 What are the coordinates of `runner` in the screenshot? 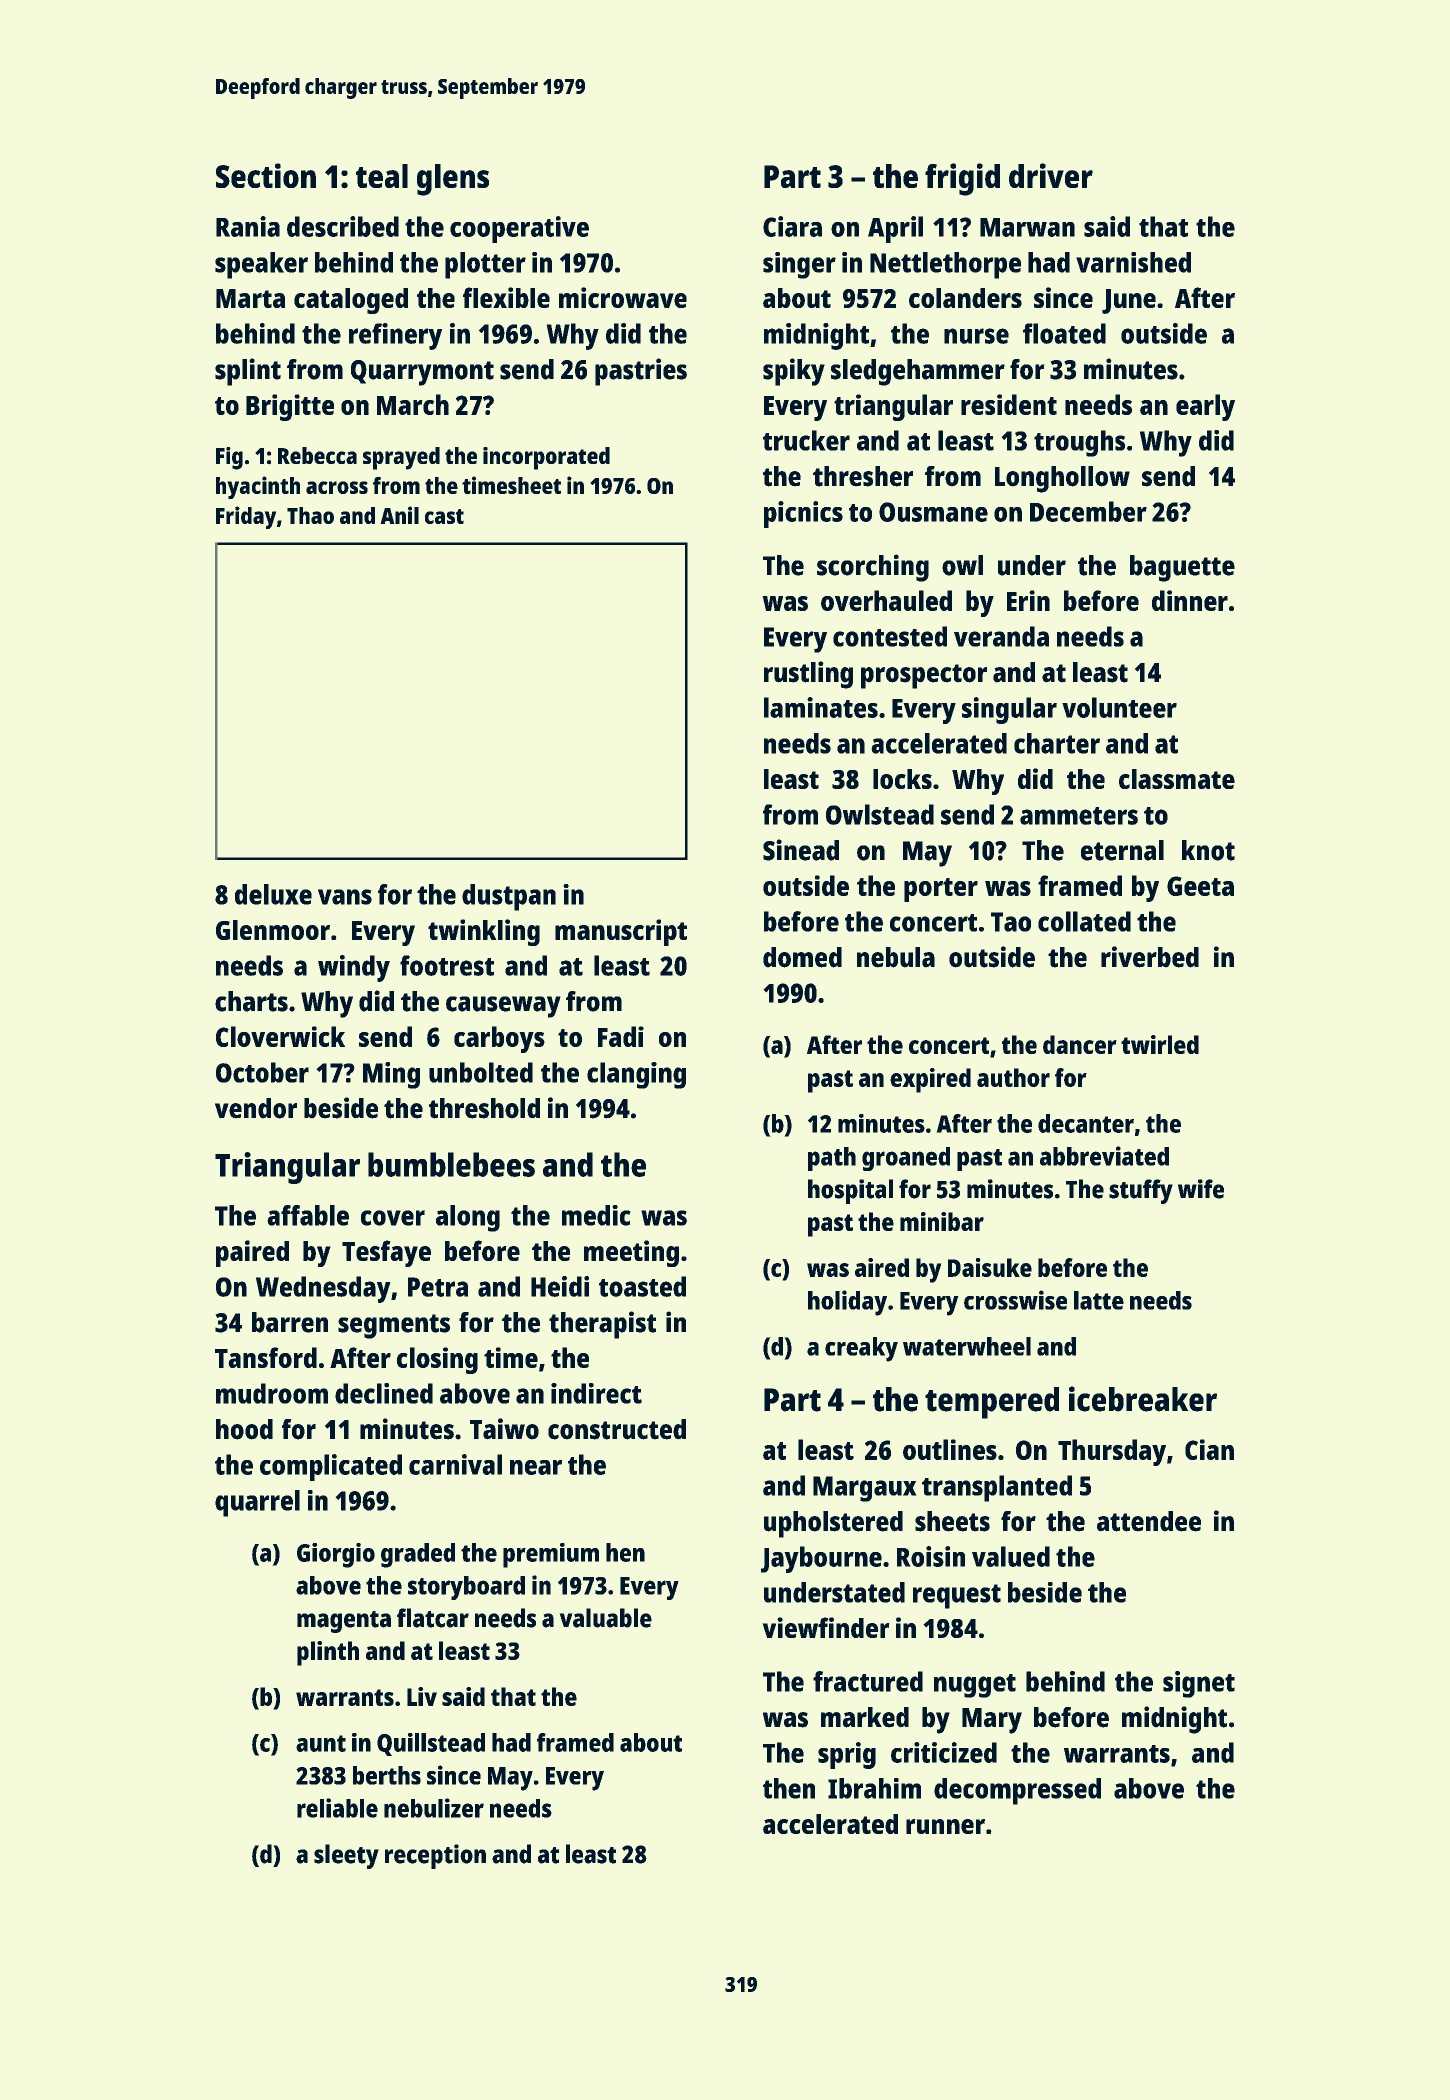 It's located at (945, 1826).
